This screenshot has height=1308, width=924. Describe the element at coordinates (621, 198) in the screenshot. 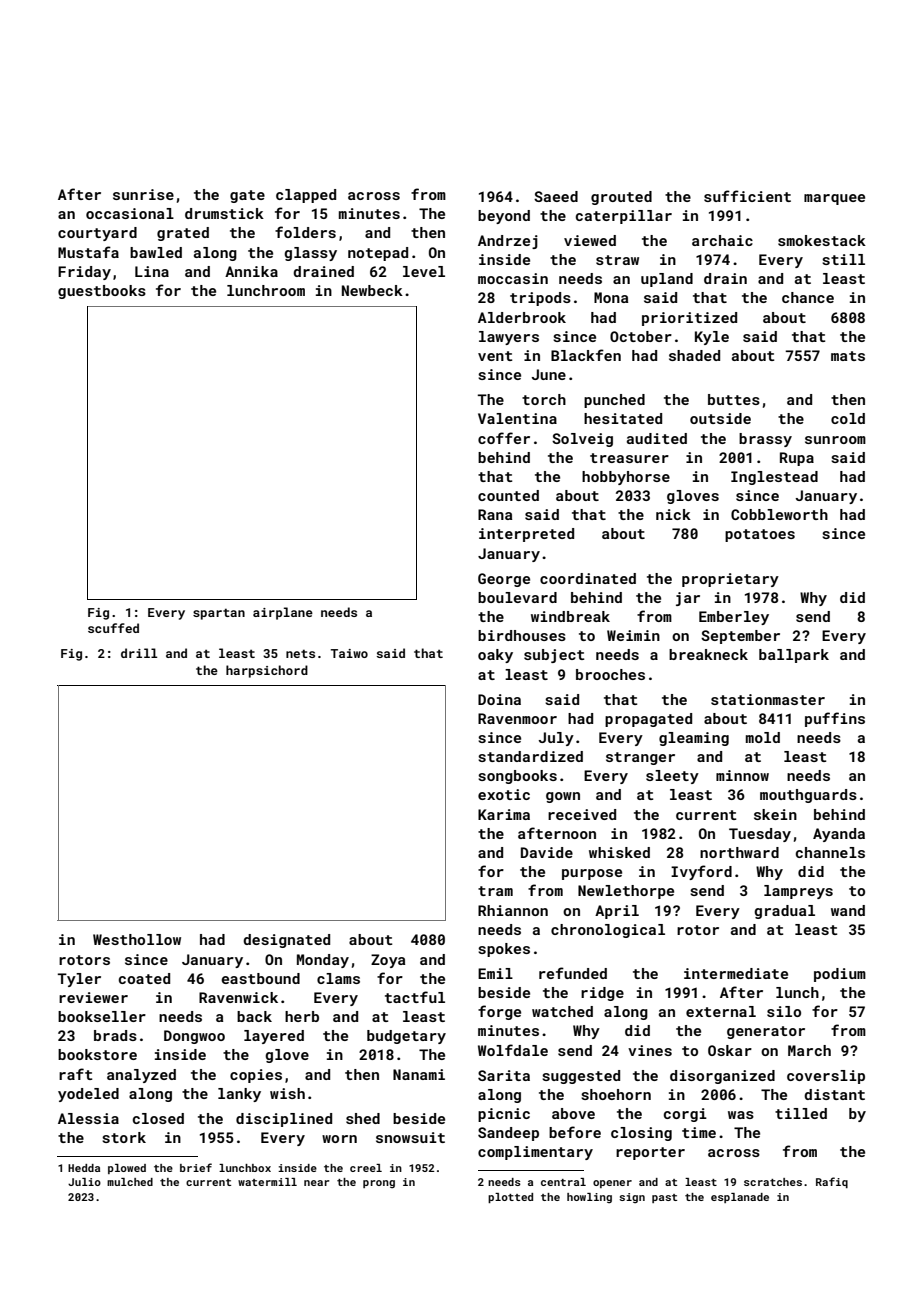

I see `grouted` at that location.
